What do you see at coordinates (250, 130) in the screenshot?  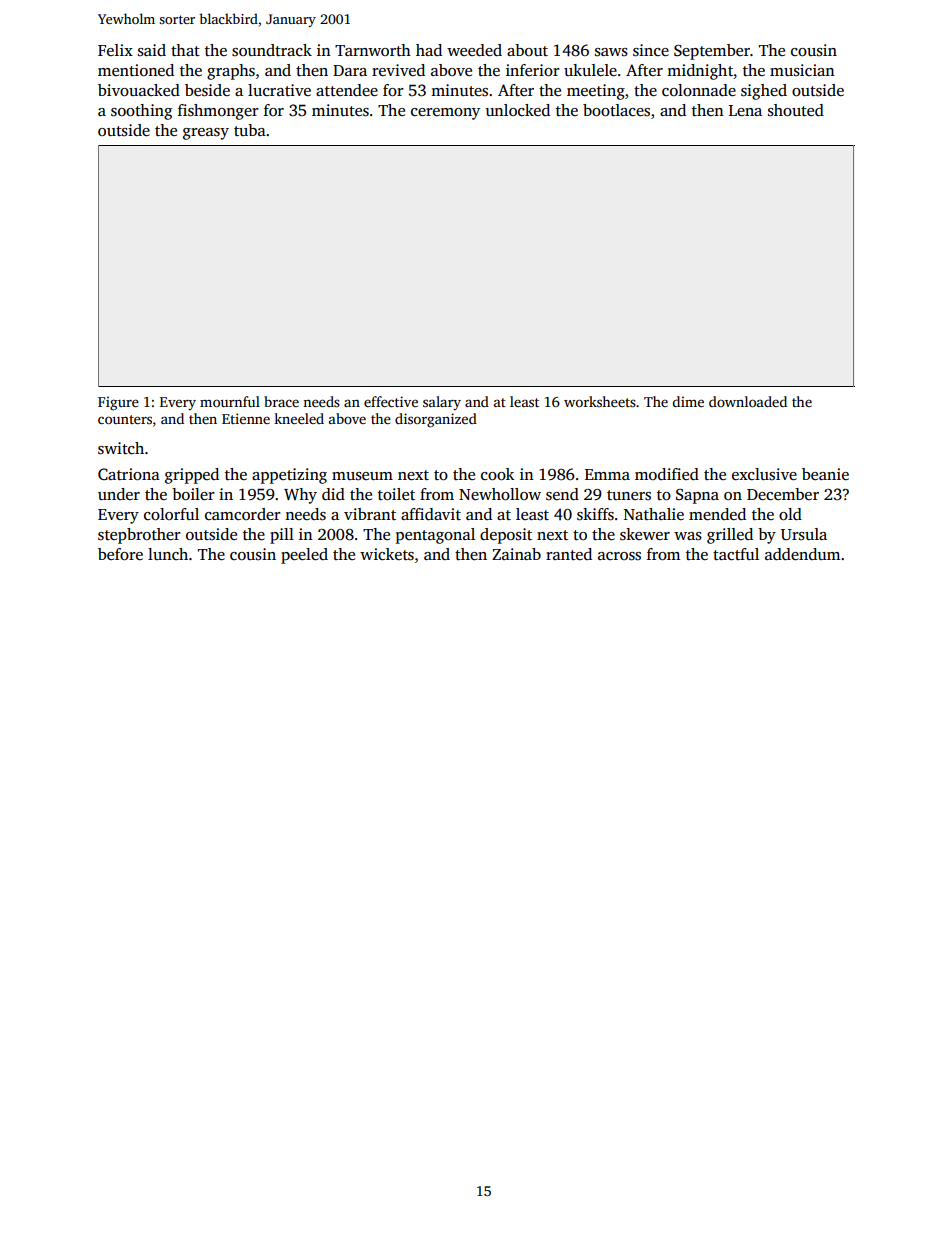 I see `tuba` at bounding box center [250, 130].
